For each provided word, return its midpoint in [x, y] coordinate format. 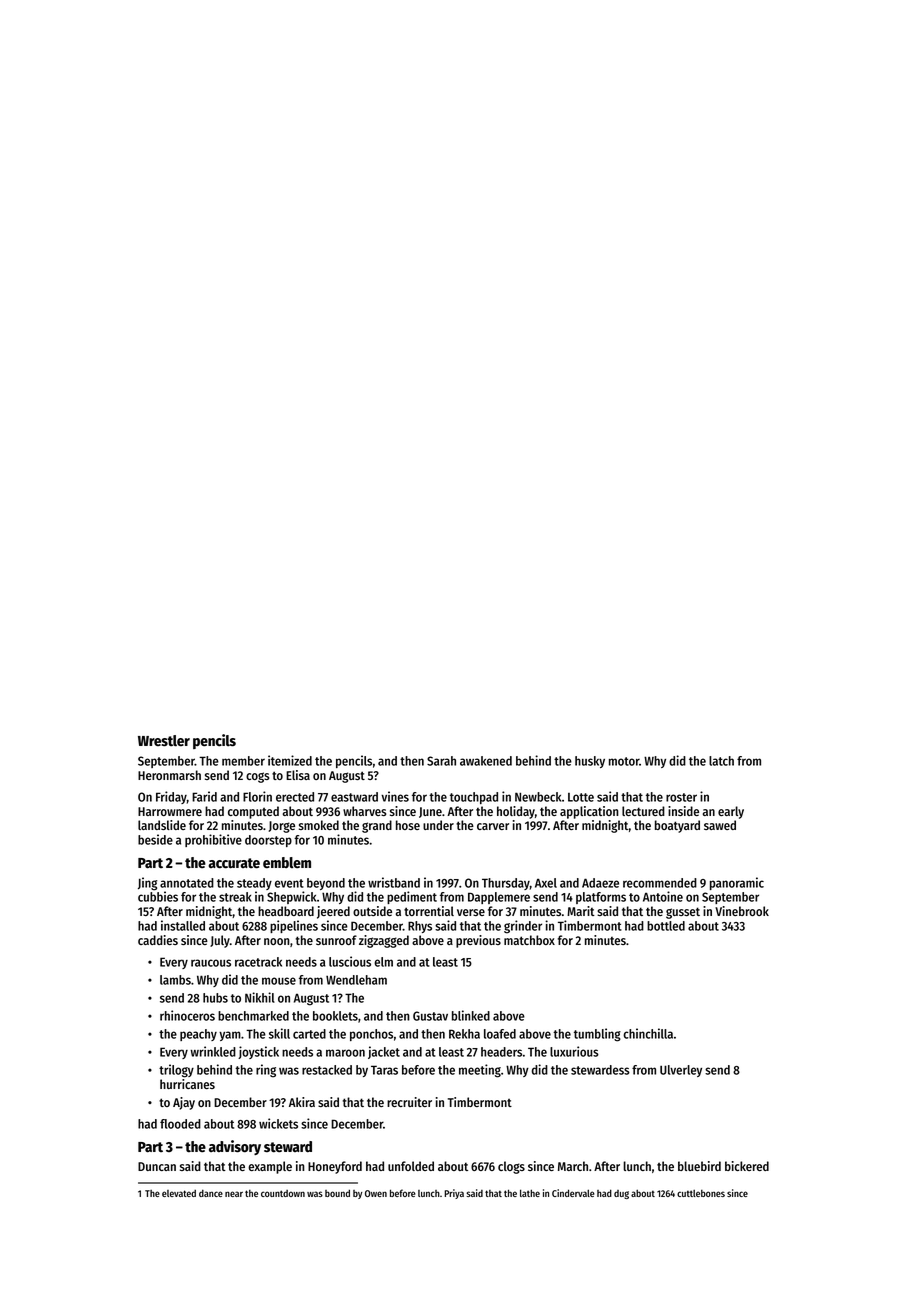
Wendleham [356, 980]
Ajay [184, 1103]
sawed [720, 825]
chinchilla [648, 1033]
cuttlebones [701, 1193]
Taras [384, 1070]
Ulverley [681, 1071]
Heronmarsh [169, 775]
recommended [660, 883]
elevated [179, 1193]
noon [277, 941]
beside [155, 839]
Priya [454, 1194]
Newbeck [538, 797]
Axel [546, 883]
